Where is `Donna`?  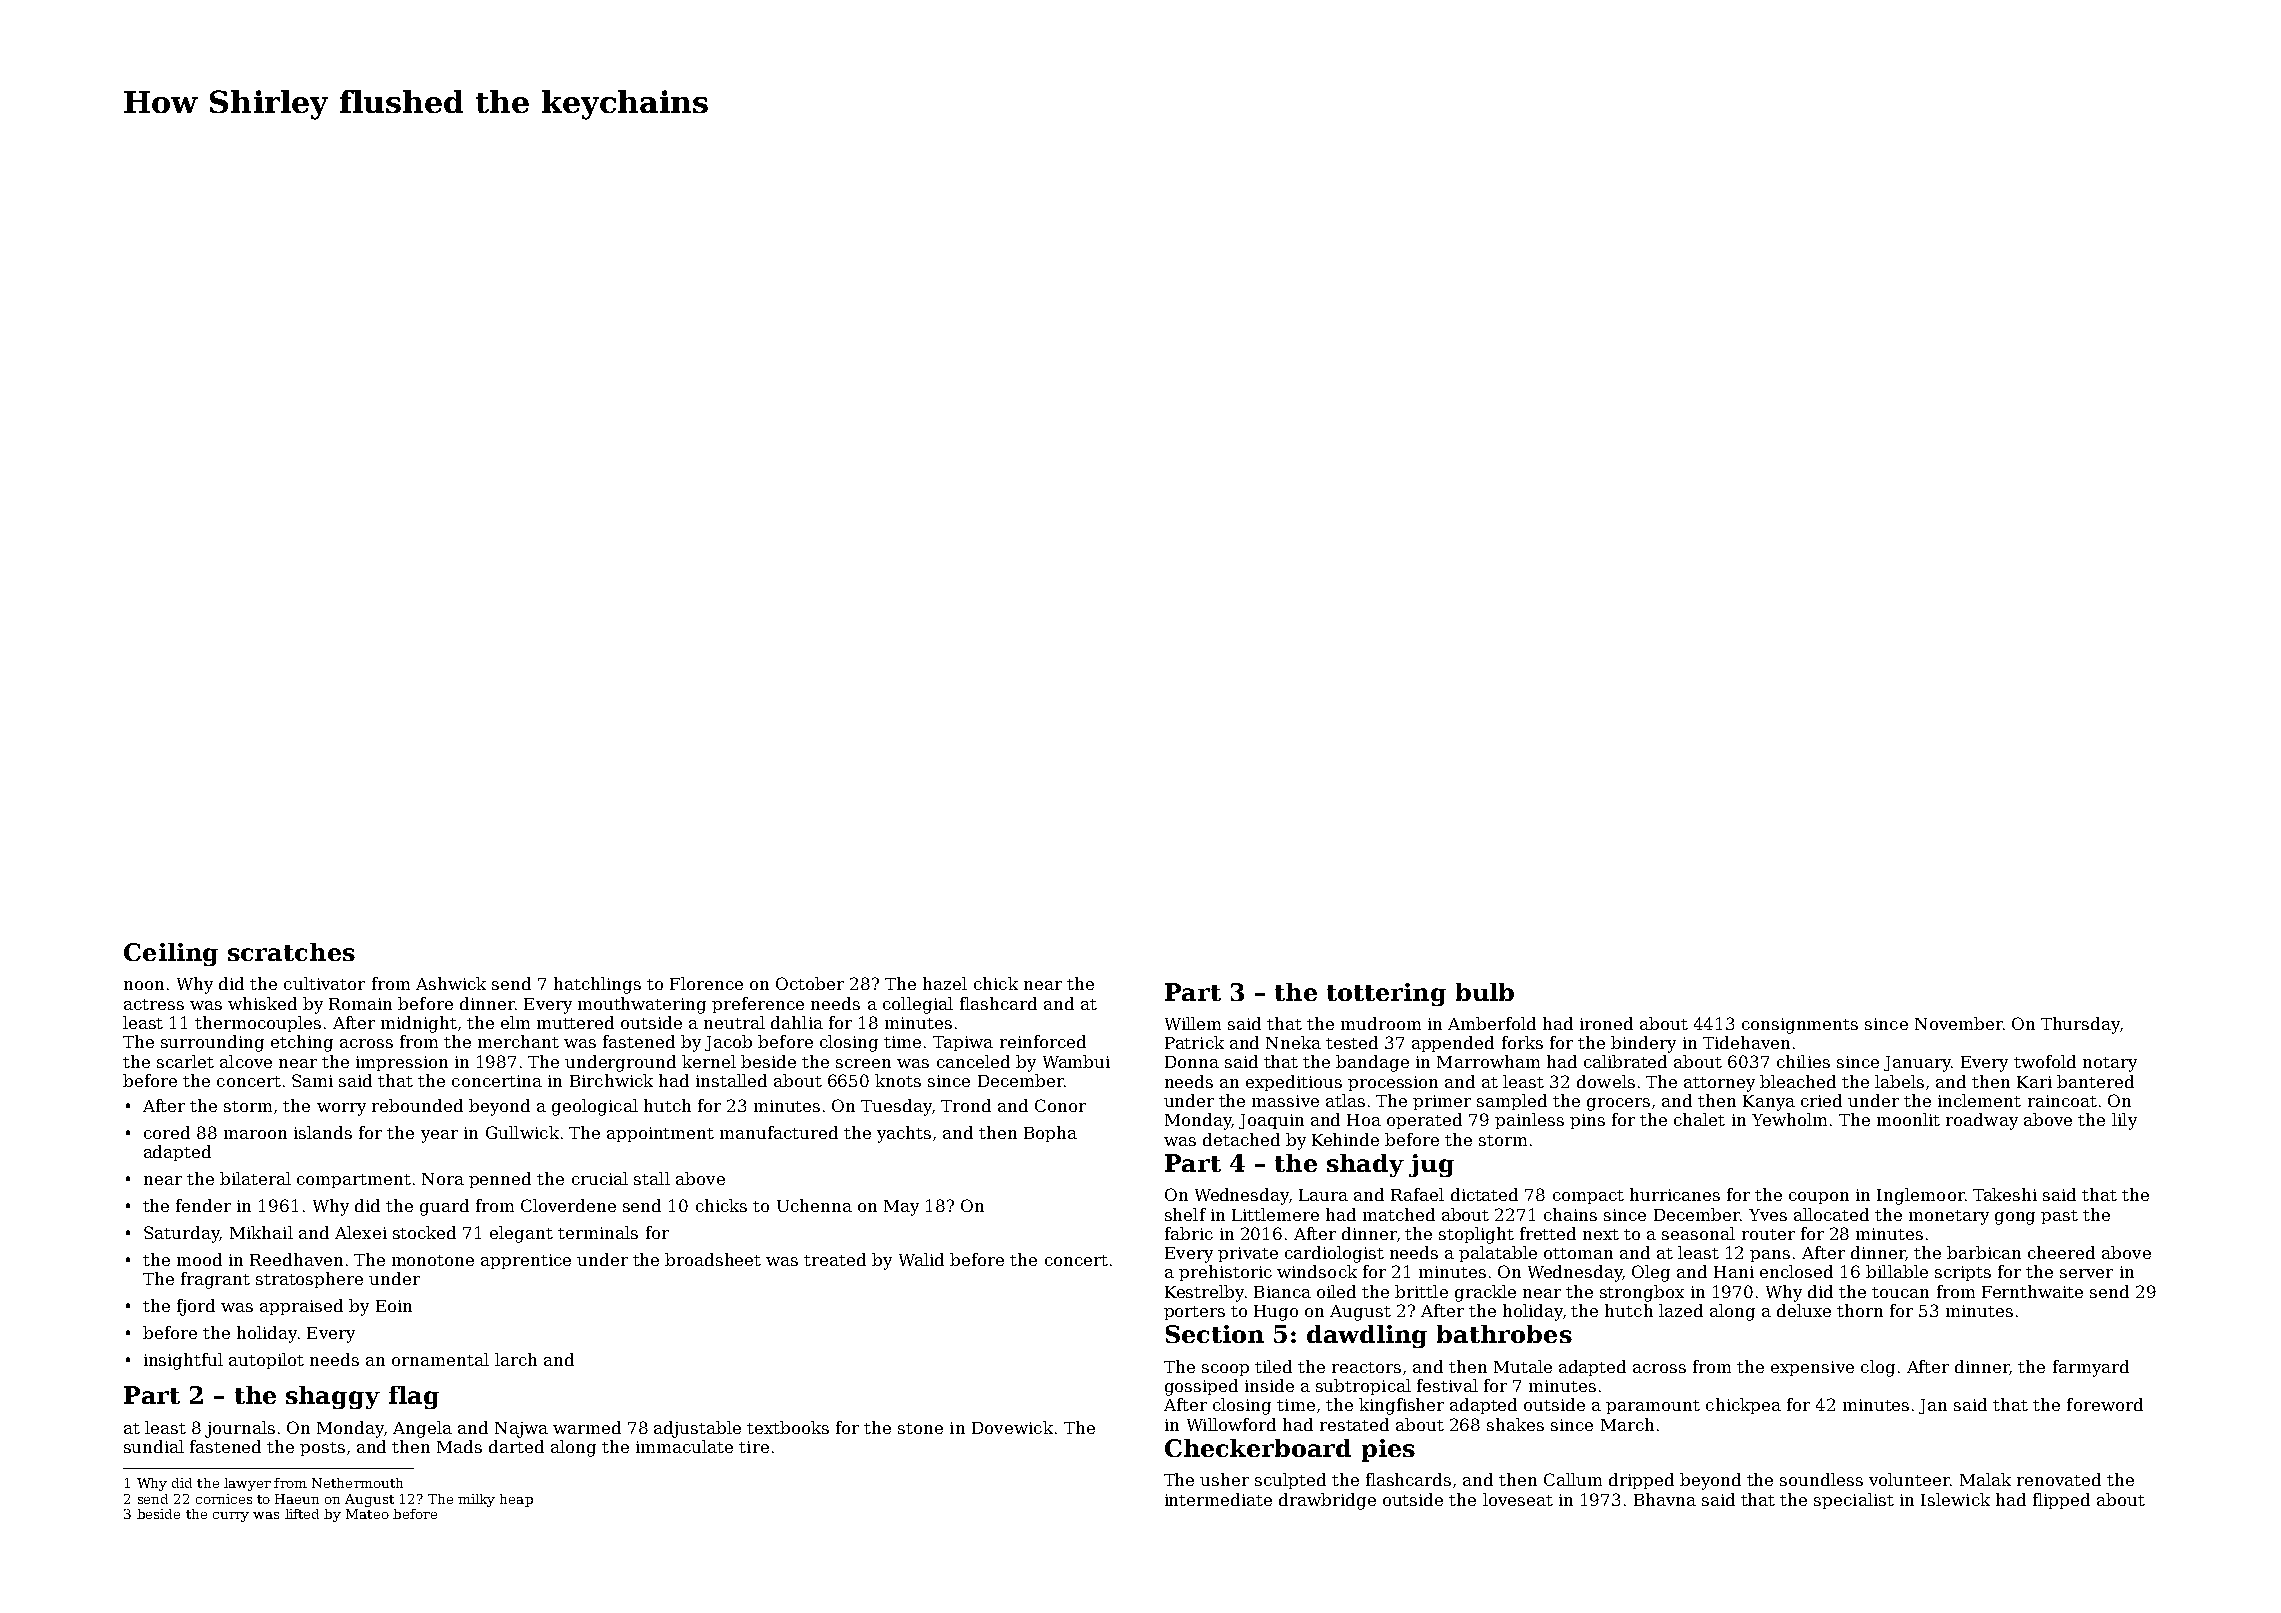 Donna is located at coordinates (1192, 1062).
